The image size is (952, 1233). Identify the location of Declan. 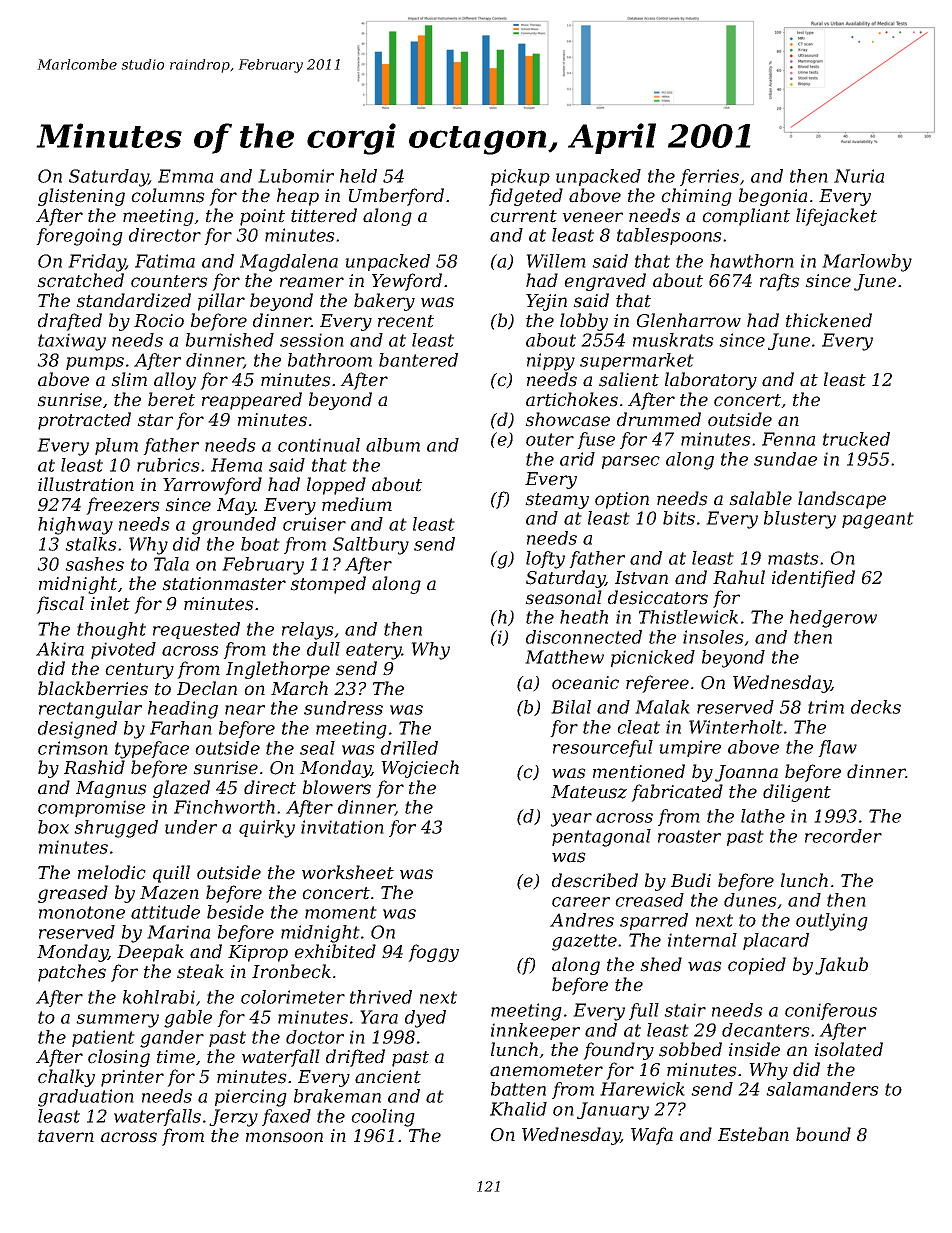
(207, 688).
